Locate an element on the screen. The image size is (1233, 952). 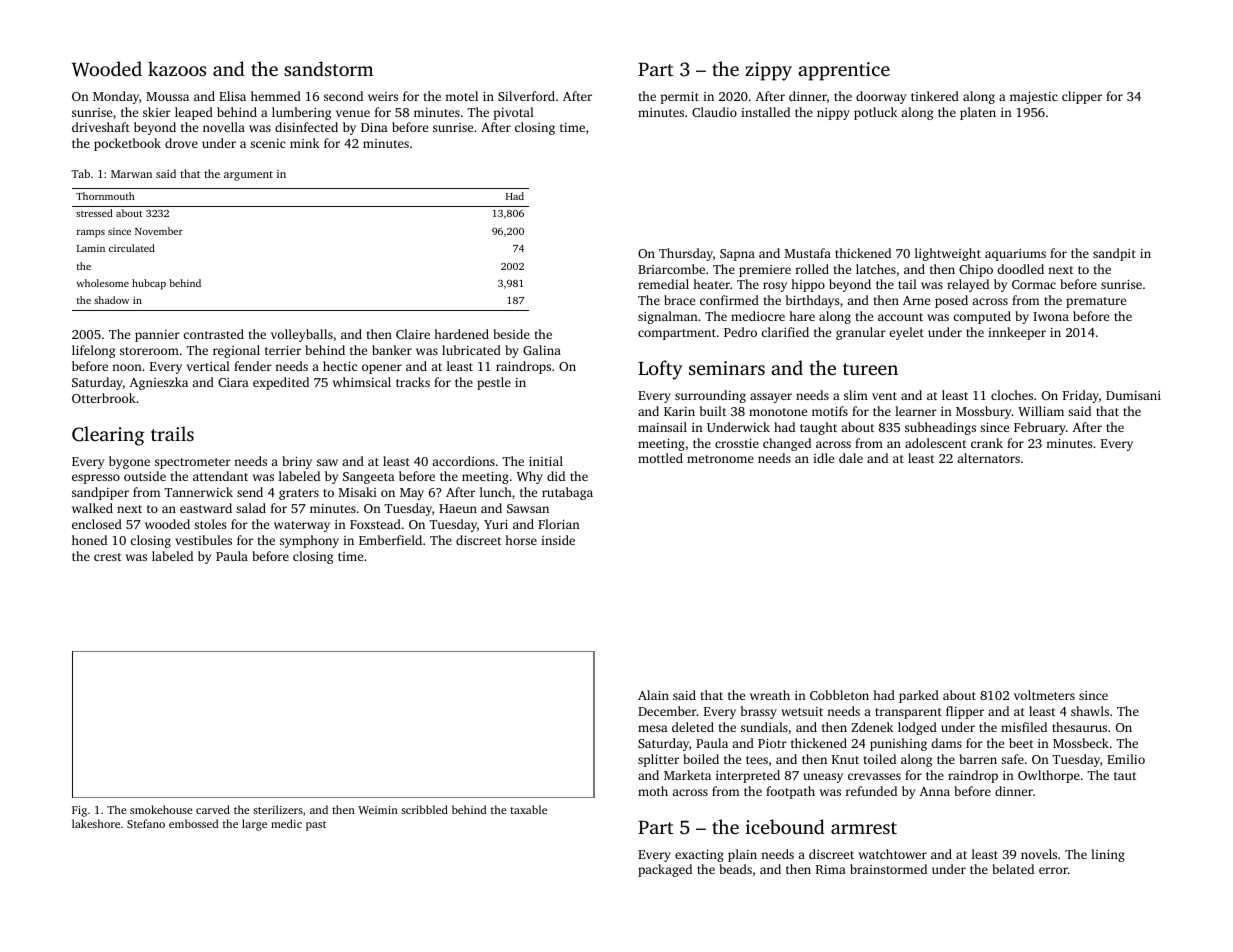
Cobbleton is located at coordinates (839, 695).
